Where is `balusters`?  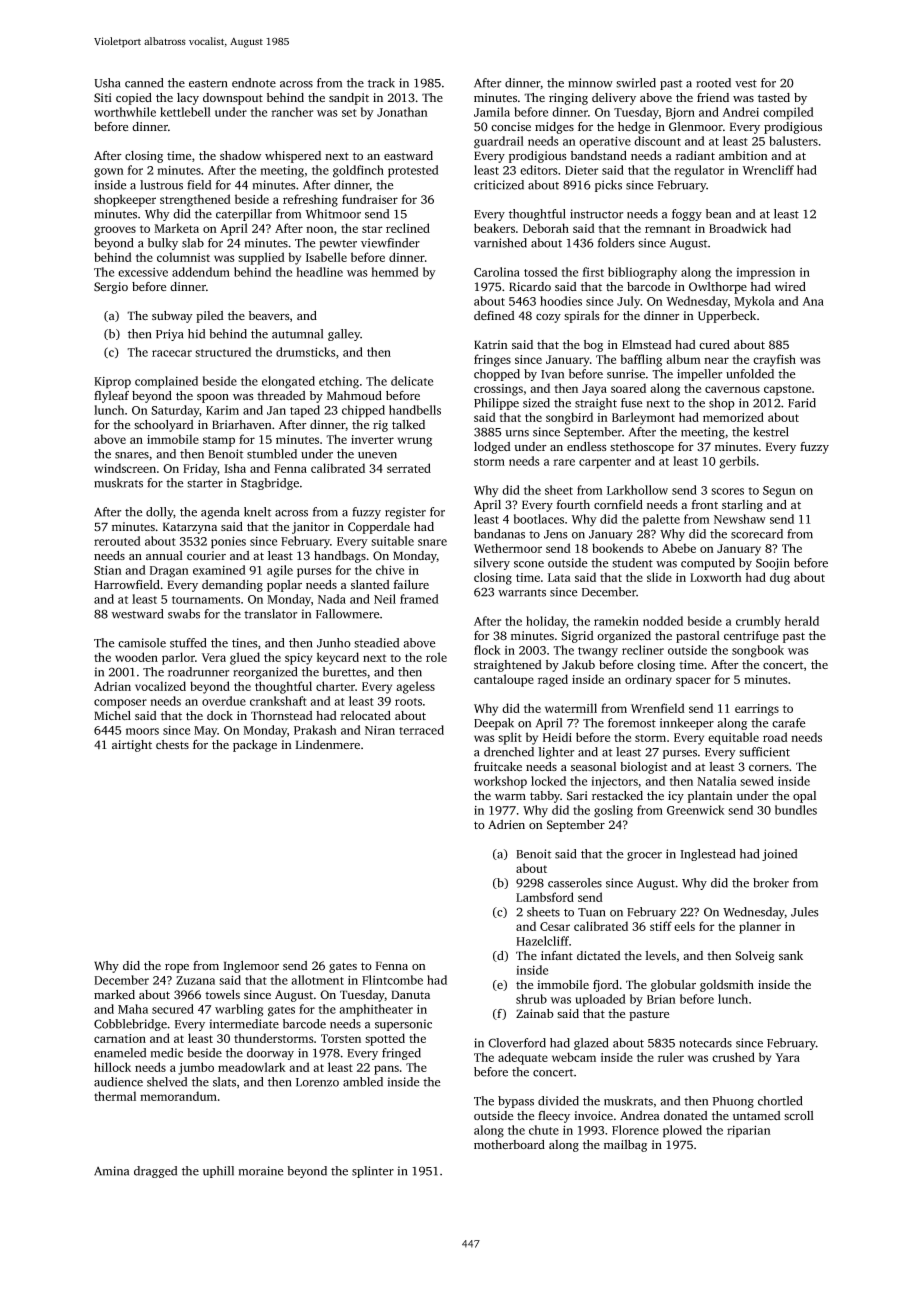 balusters is located at coordinates (793, 141).
